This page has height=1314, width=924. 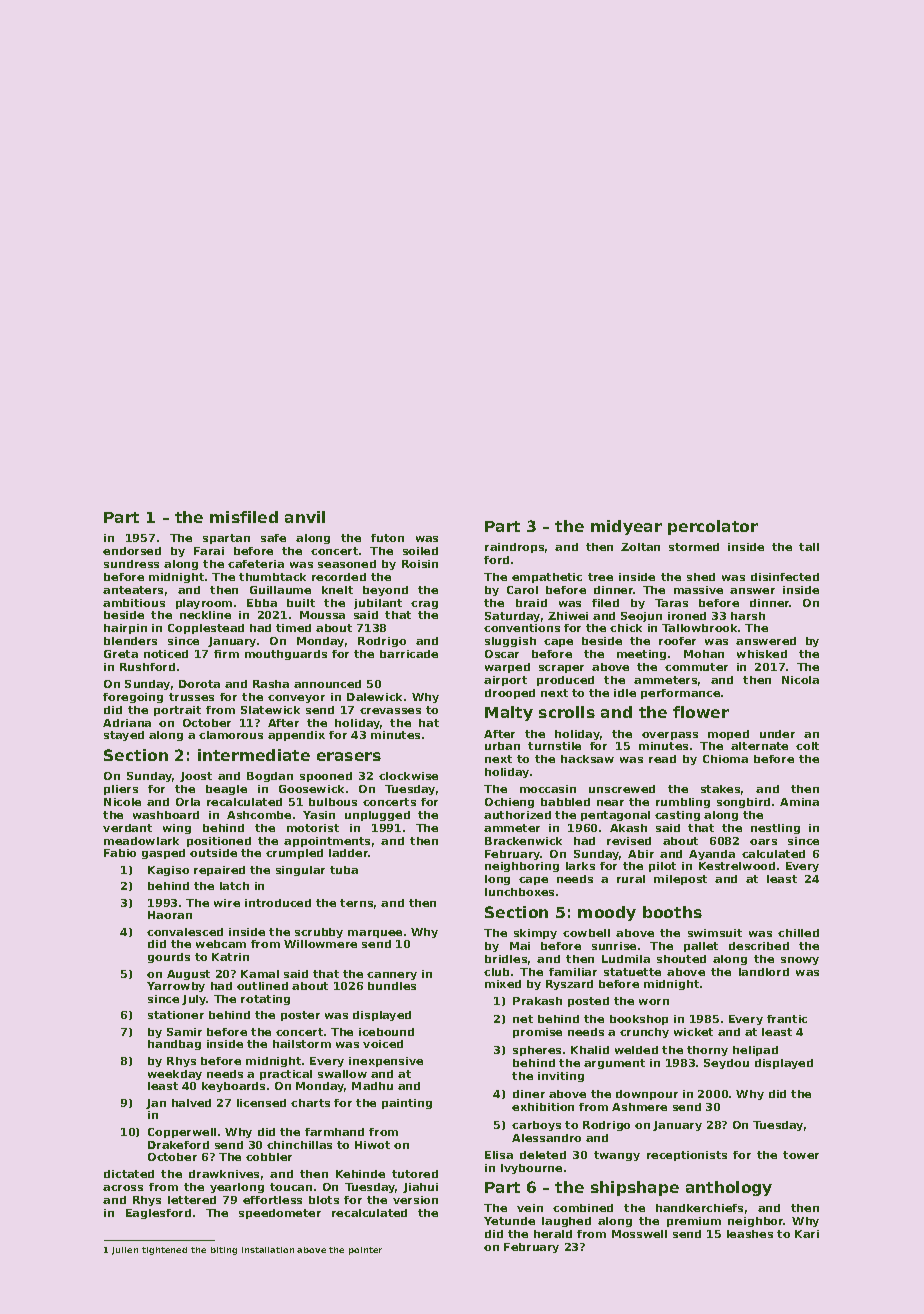 I want to click on anteaters, so click(x=133, y=590).
